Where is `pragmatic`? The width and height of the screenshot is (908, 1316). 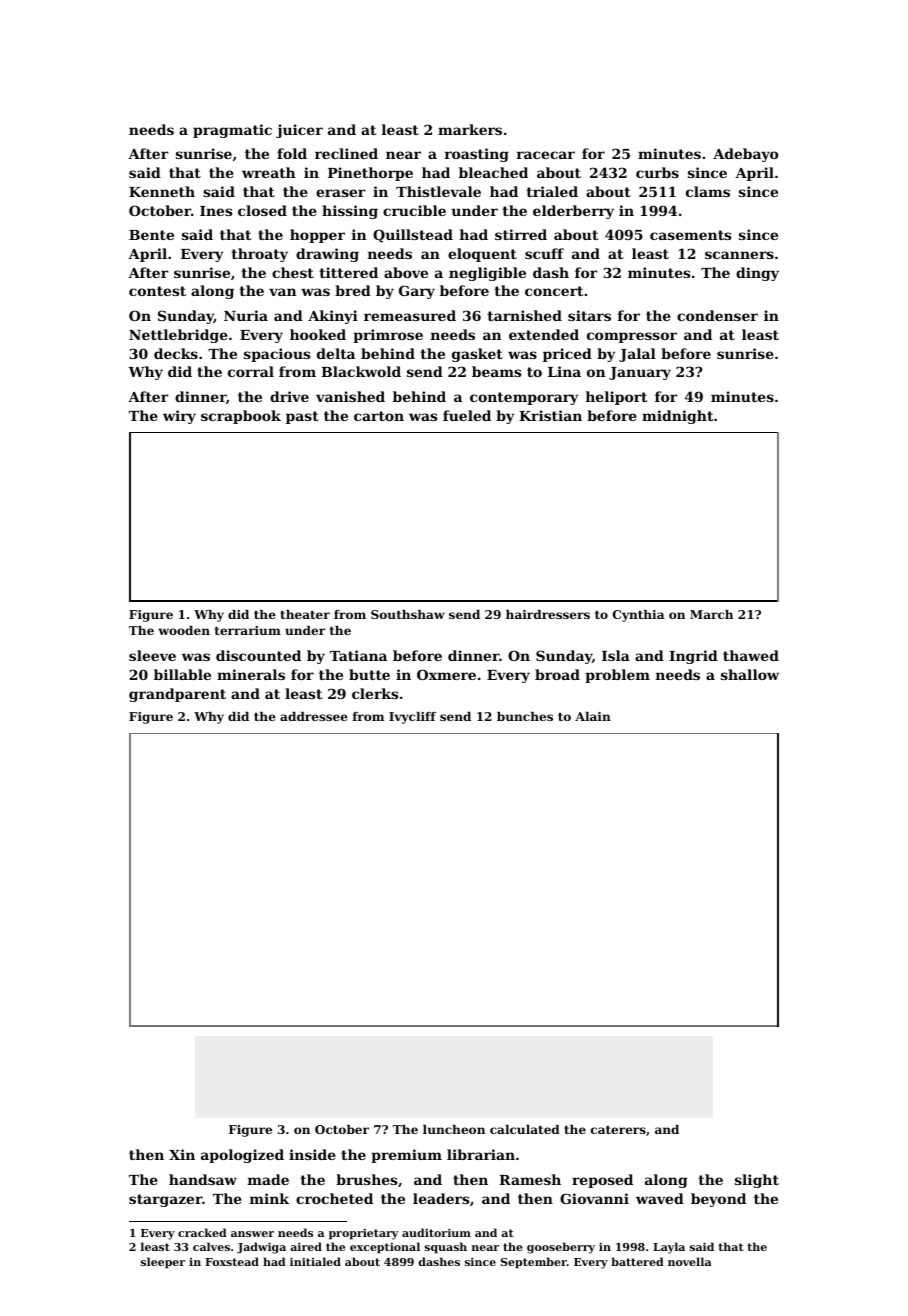
pragmatic is located at coordinates (232, 131).
